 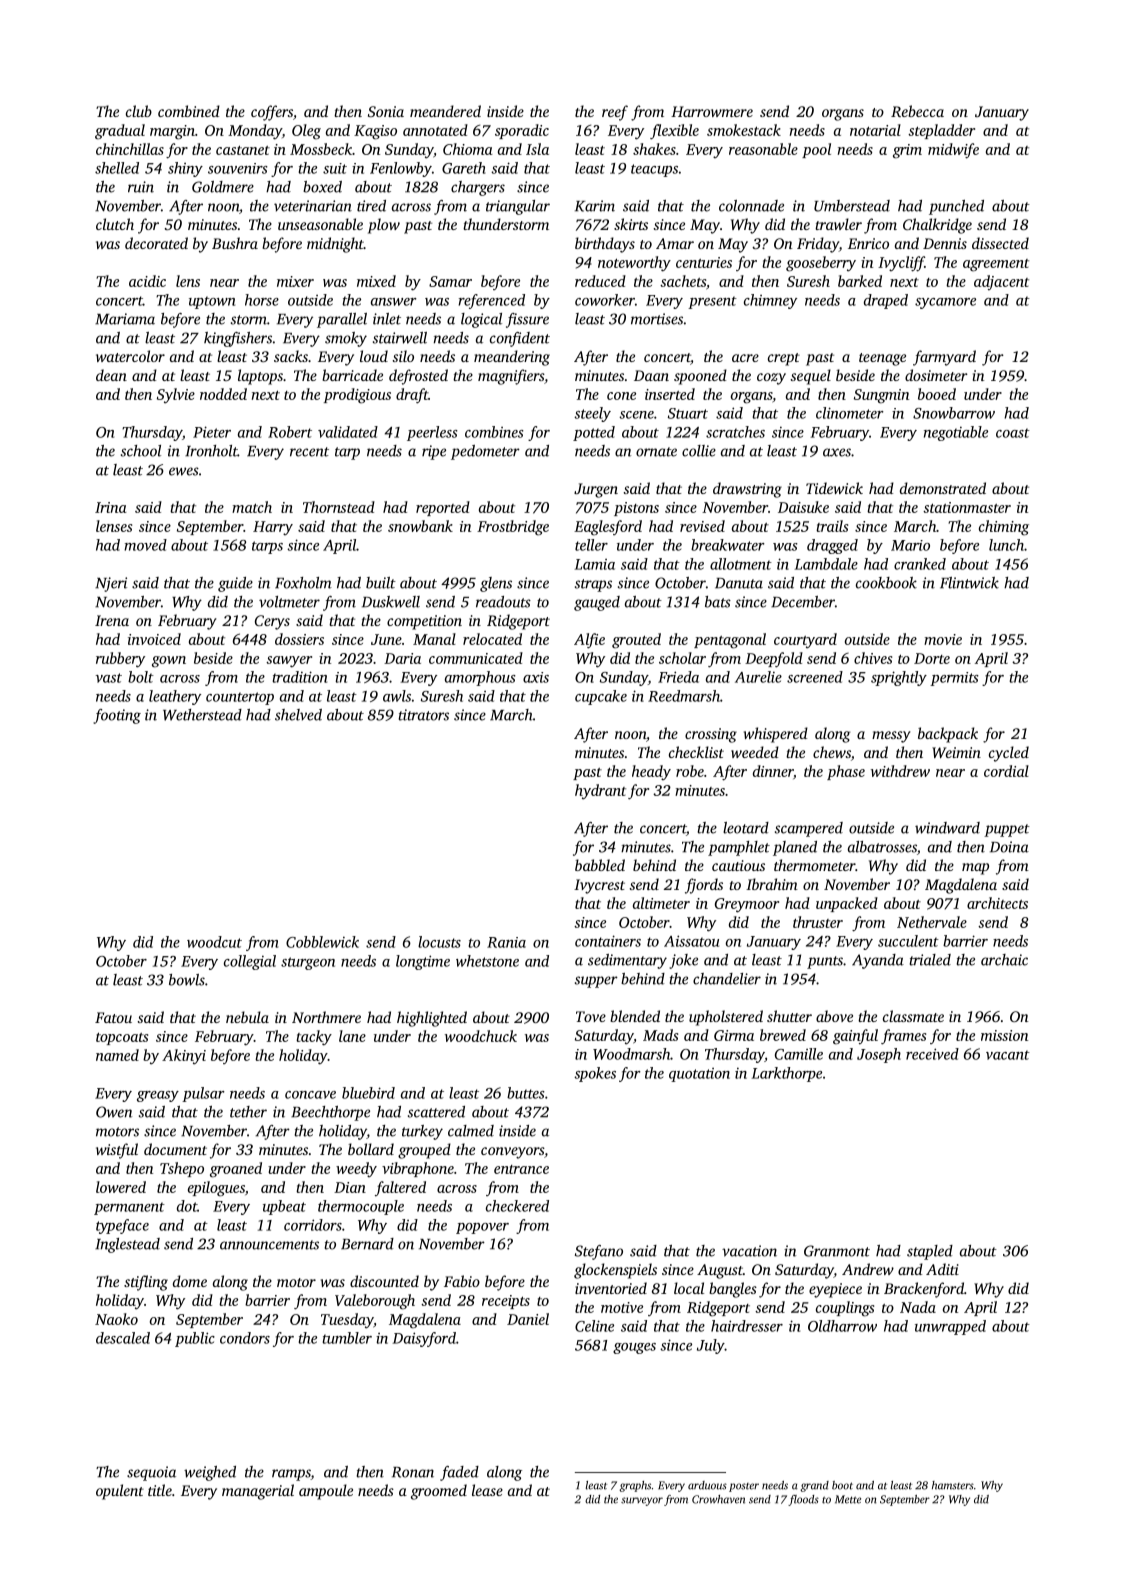 What do you see at coordinates (615, 113) in the page?
I see `reef` at bounding box center [615, 113].
